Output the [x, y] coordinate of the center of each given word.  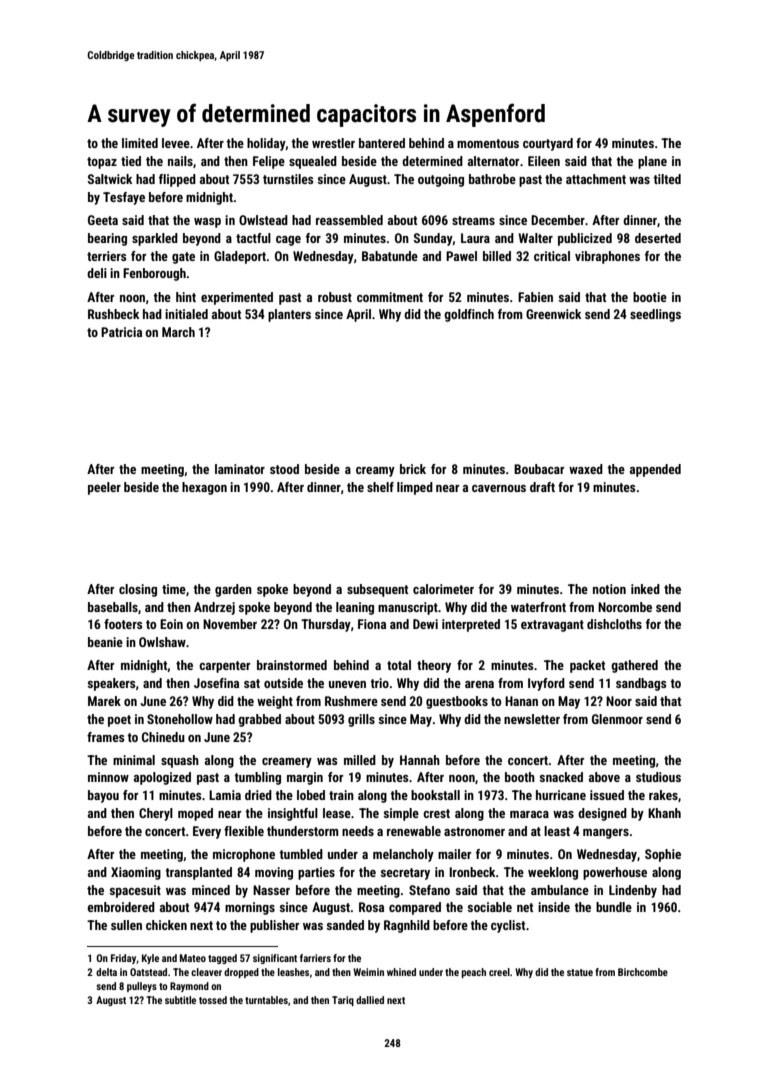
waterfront [538, 607]
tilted [667, 179]
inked [645, 589]
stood [284, 469]
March [178, 332]
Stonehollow [180, 719]
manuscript [408, 608]
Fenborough [154, 274]
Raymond [189, 987]
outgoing [441, 180]
